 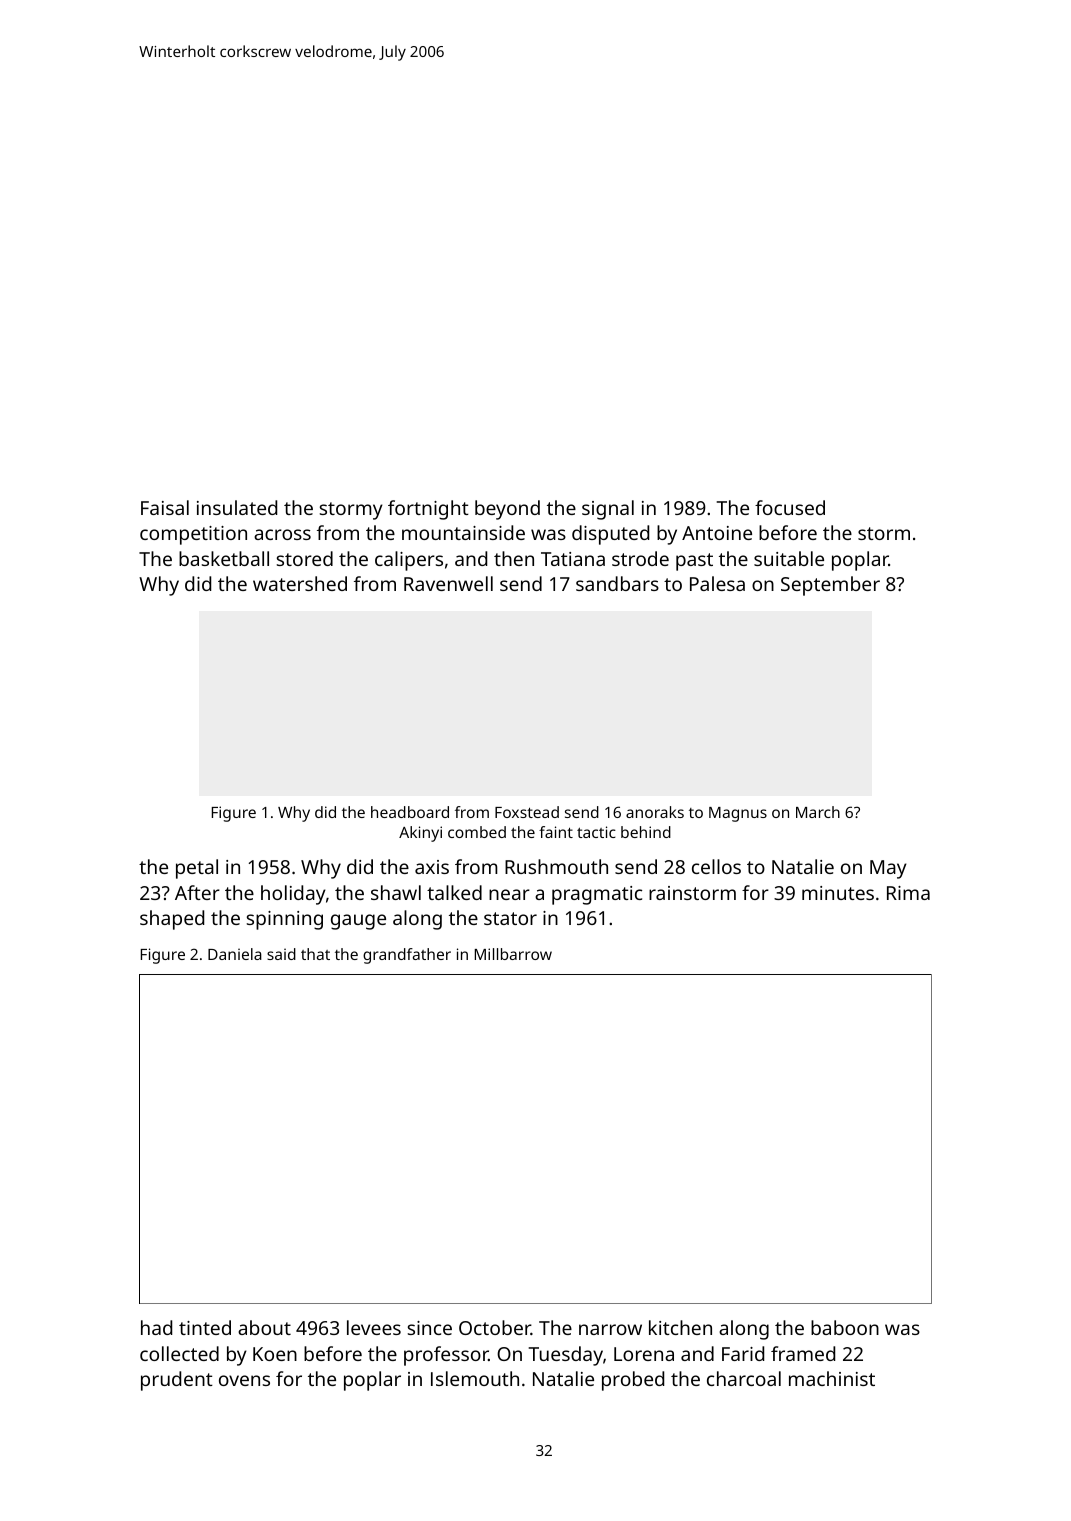 I want to click on October, so click(x=495, y=1327).
